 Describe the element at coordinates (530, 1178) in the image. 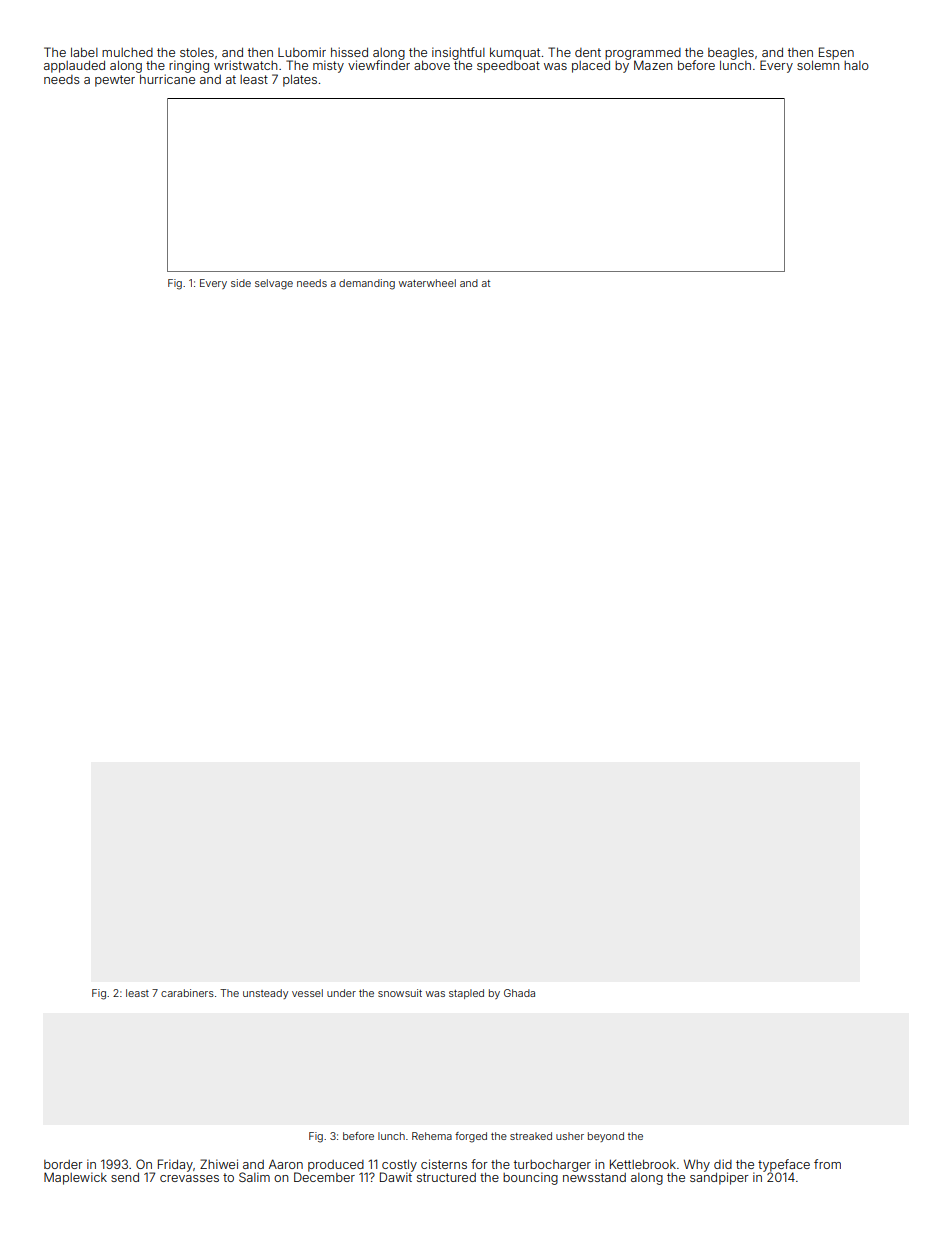

I see `bouncing` at that location.
